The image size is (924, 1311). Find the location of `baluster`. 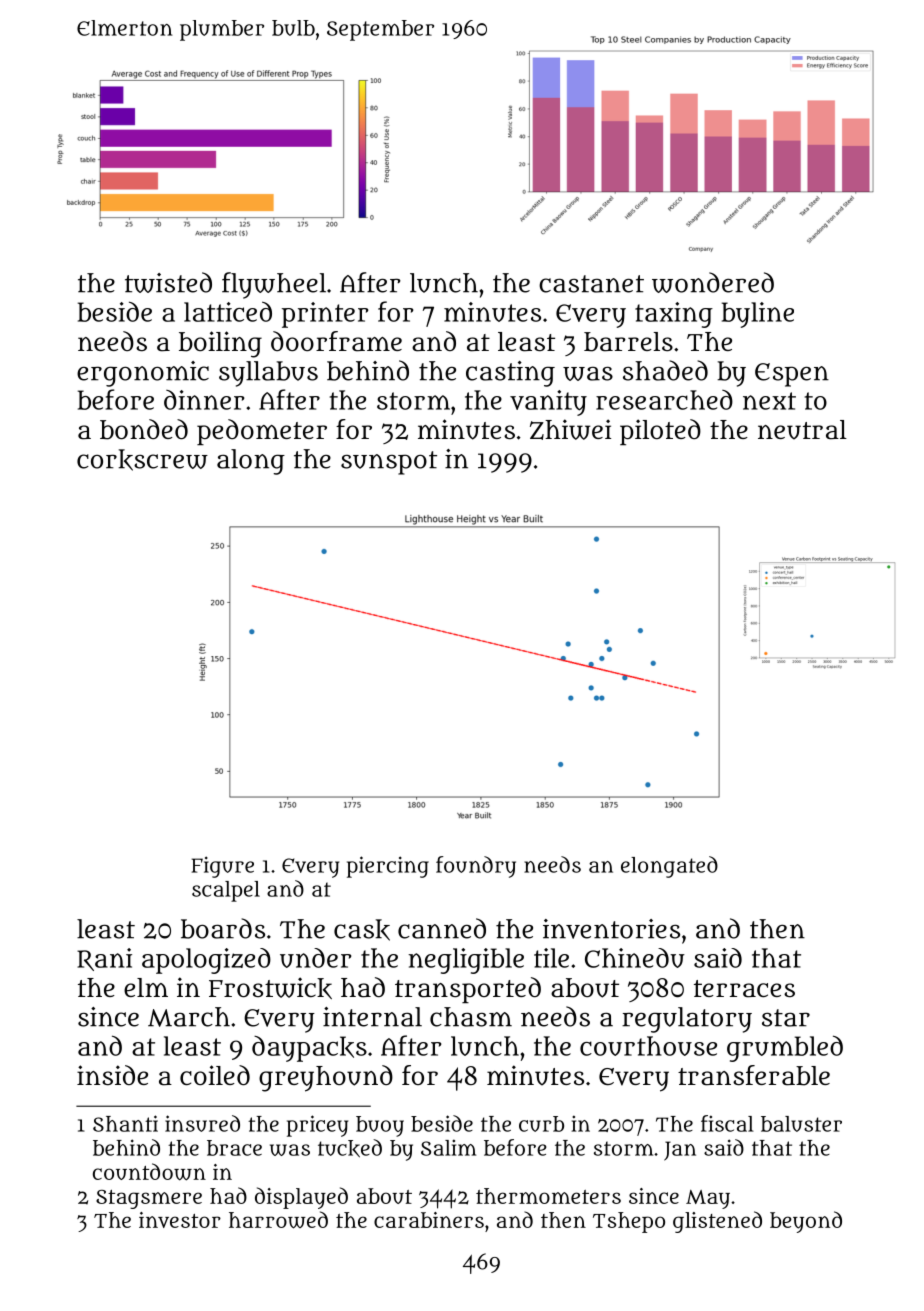

baluster is located at coordinates (801, 1124).
